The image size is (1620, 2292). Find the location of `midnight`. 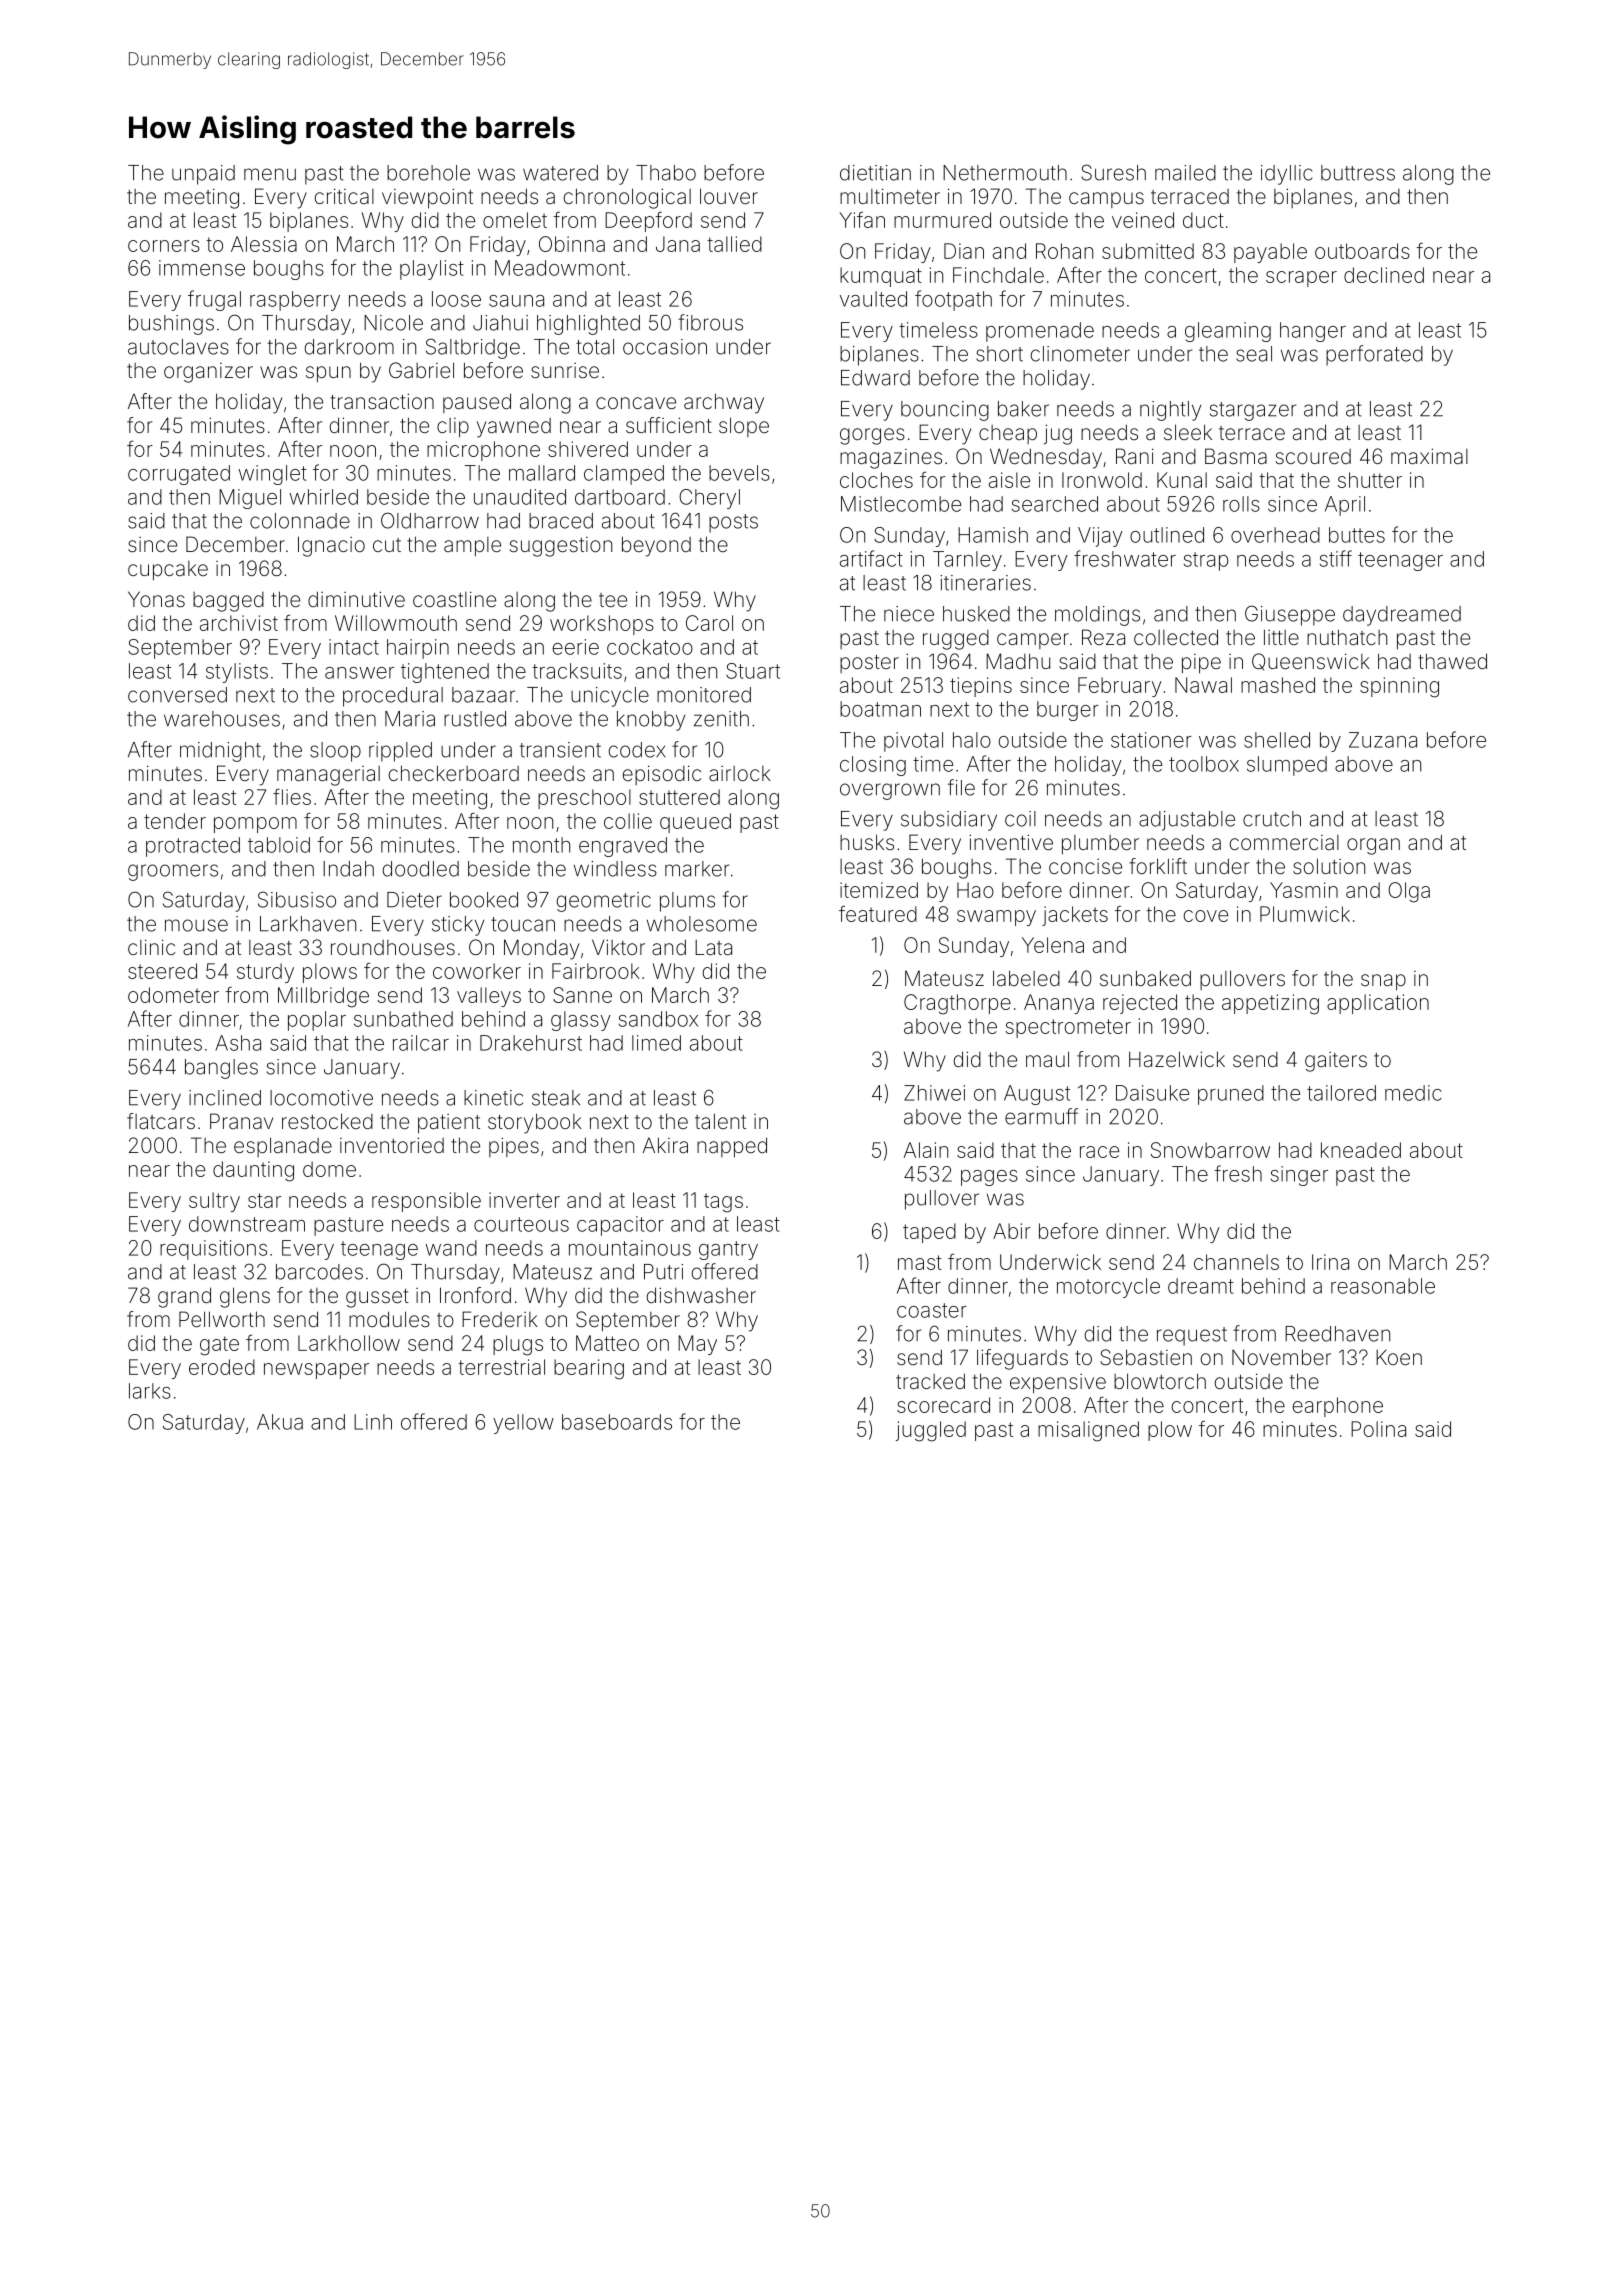

midnight is located at coordinates (220, 752).
